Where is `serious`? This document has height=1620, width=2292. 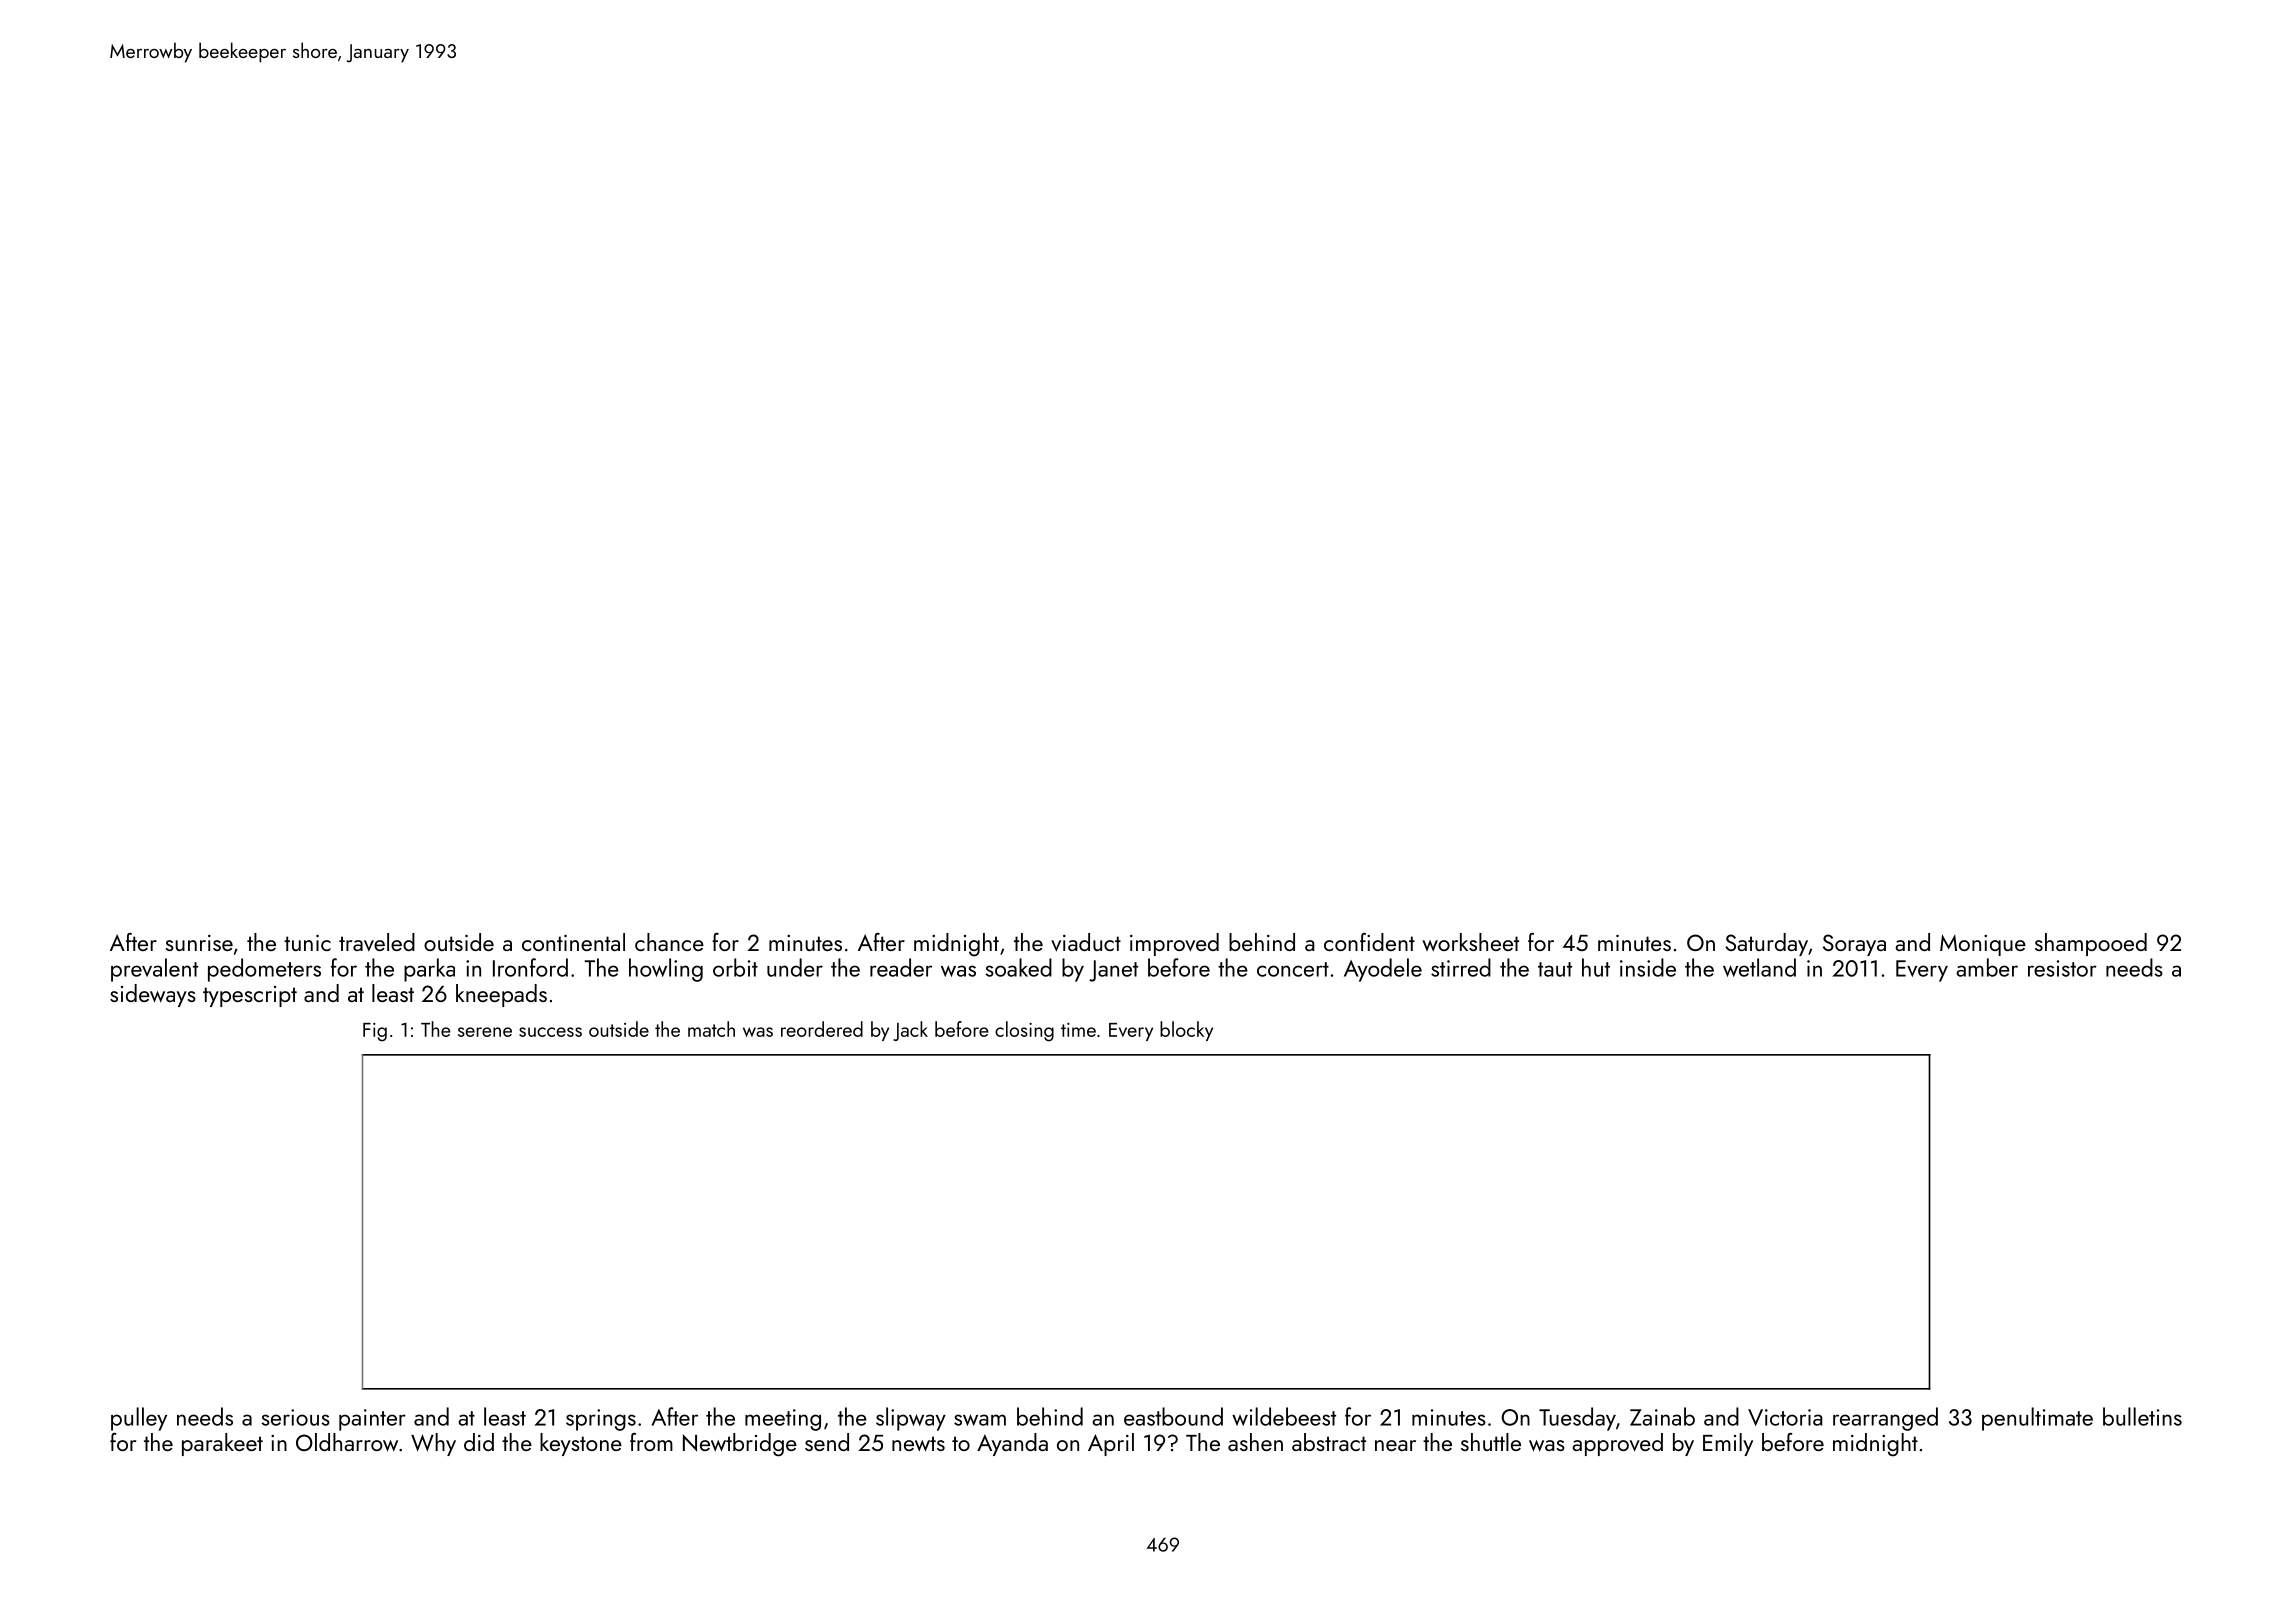 serious is located at coordinates (295, 1417).
